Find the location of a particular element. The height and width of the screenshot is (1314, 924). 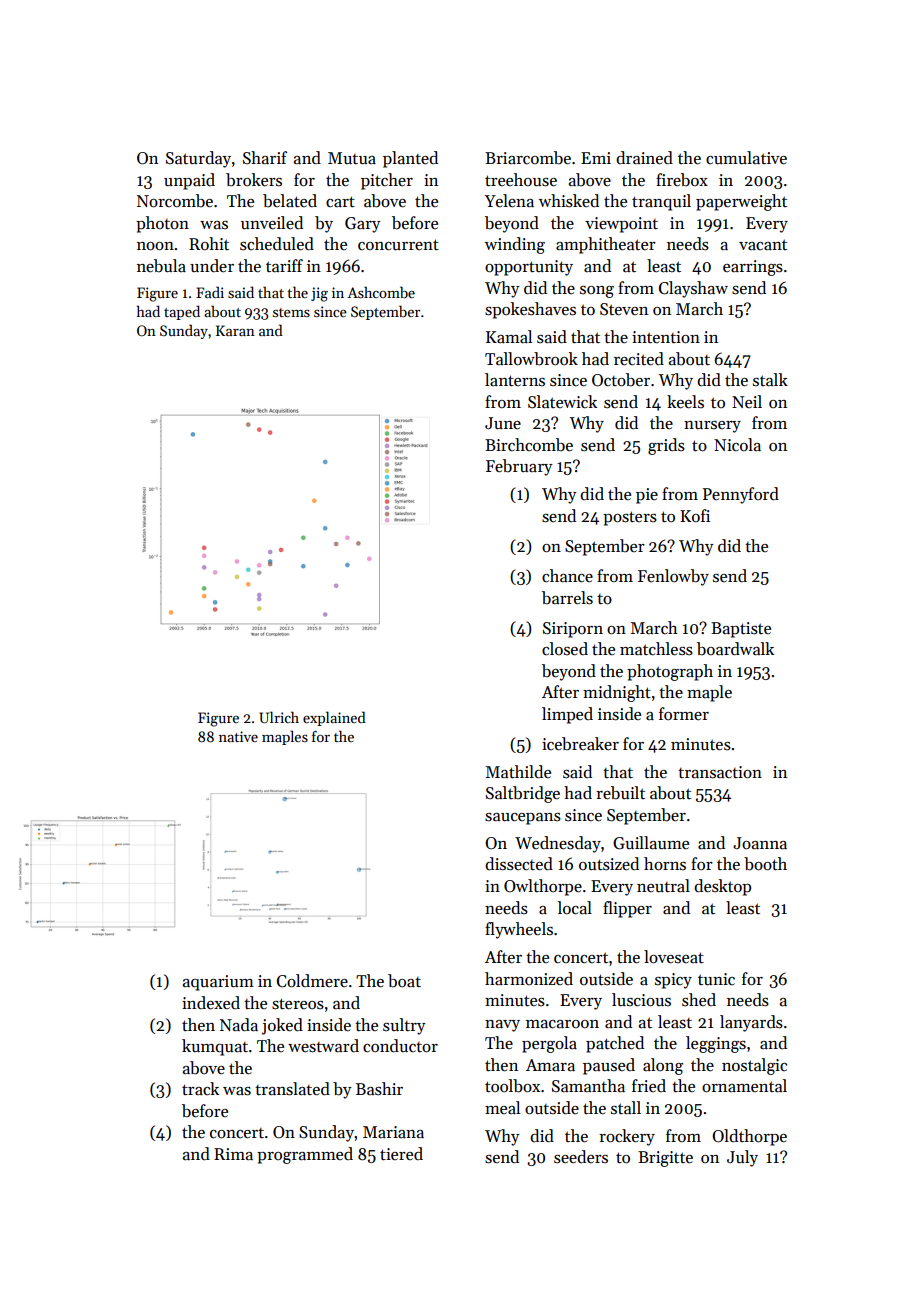

matchless is located at coordinates (656, 649).
